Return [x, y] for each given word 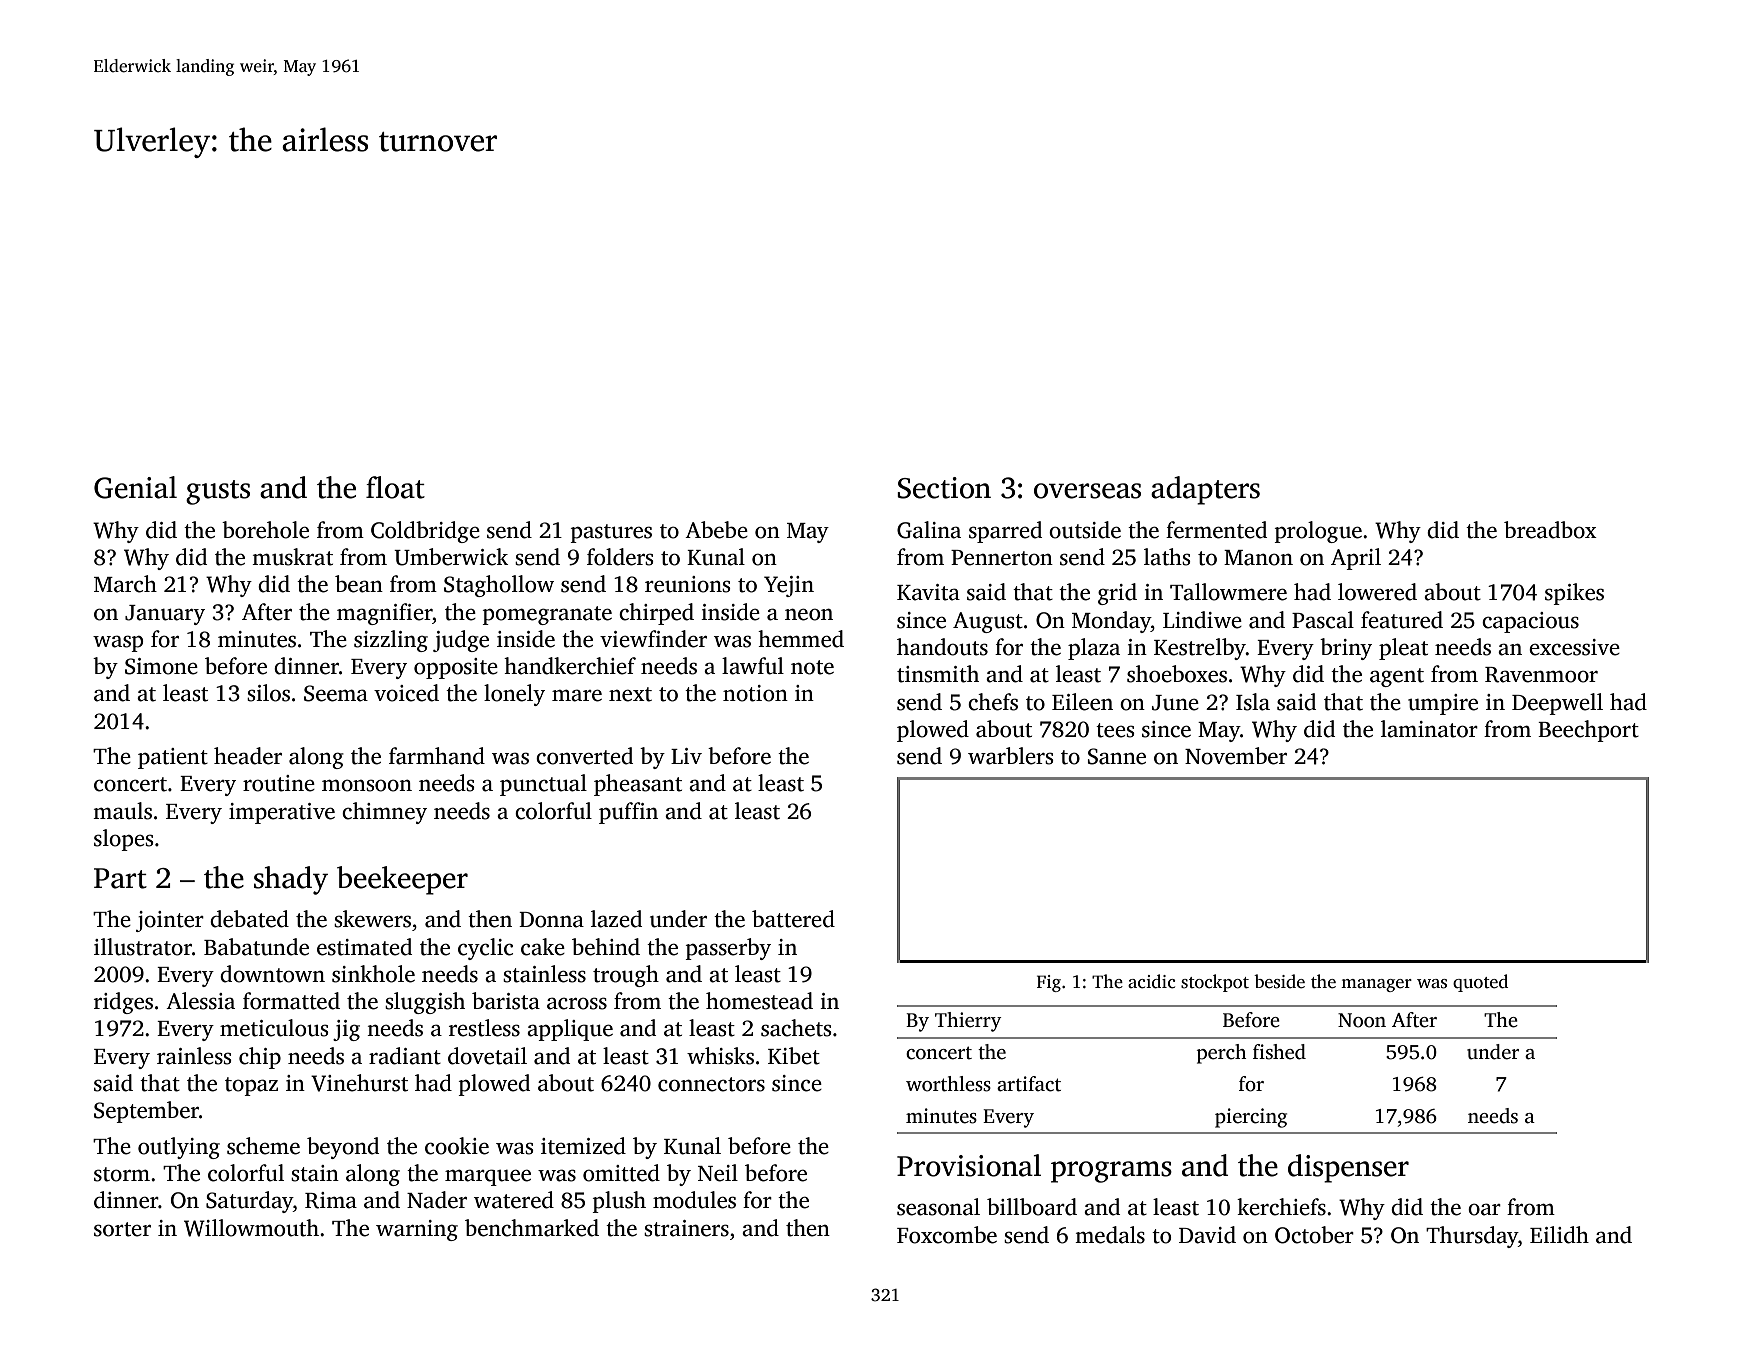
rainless [194, 1056]
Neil [718, 1173]
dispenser [1348, 1168]
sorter [122, 1229]
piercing [1251, 1118]
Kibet [794, 1056]
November [1236, 756]
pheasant [638, 785]
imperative [282, 813]
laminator [1429, 729]
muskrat [292, 557]
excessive [1574, 647]
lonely [514, 695]
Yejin [789, 586]
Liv [686, 756]
